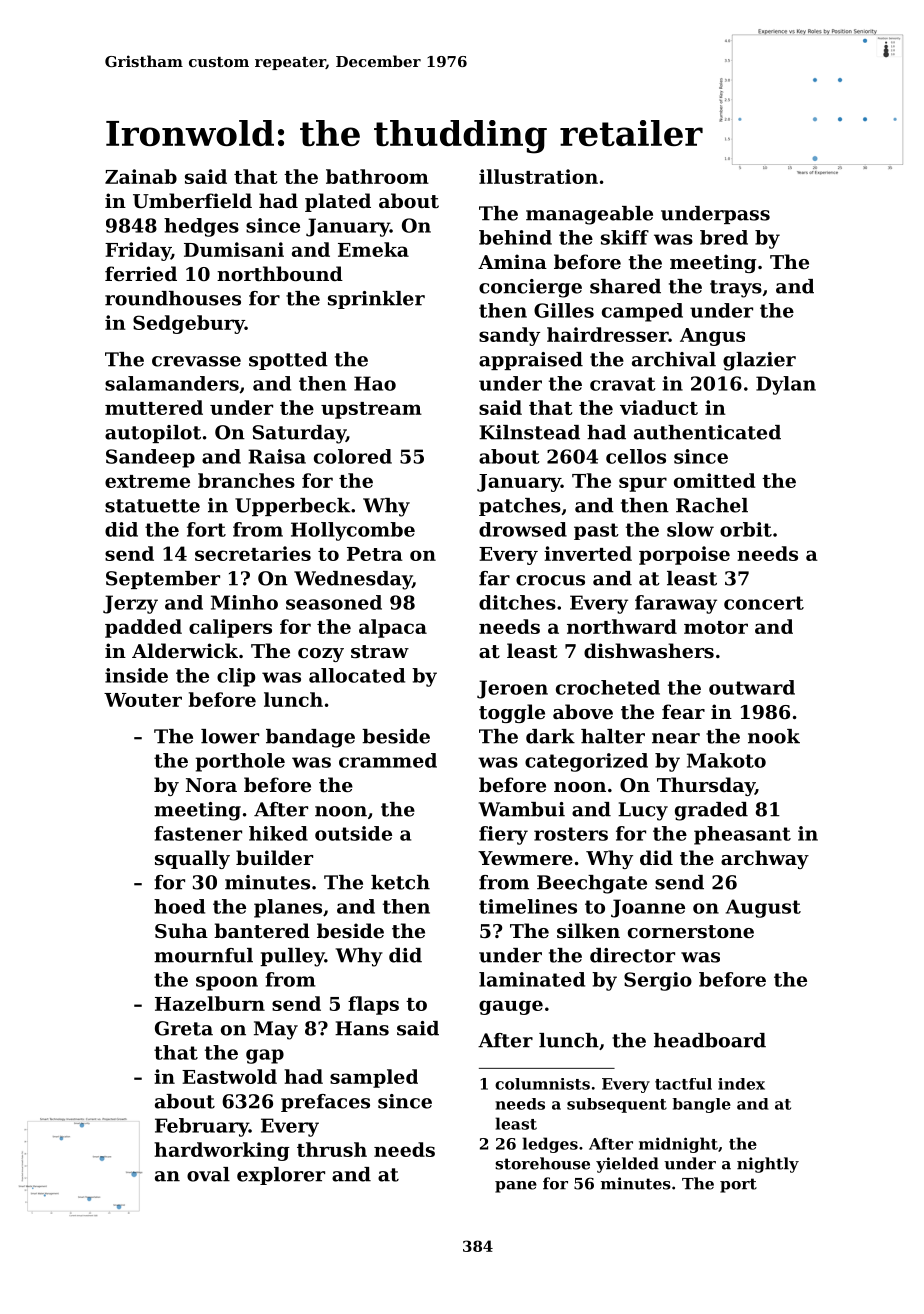  I want to click on Raisa, so click(277, 456).
